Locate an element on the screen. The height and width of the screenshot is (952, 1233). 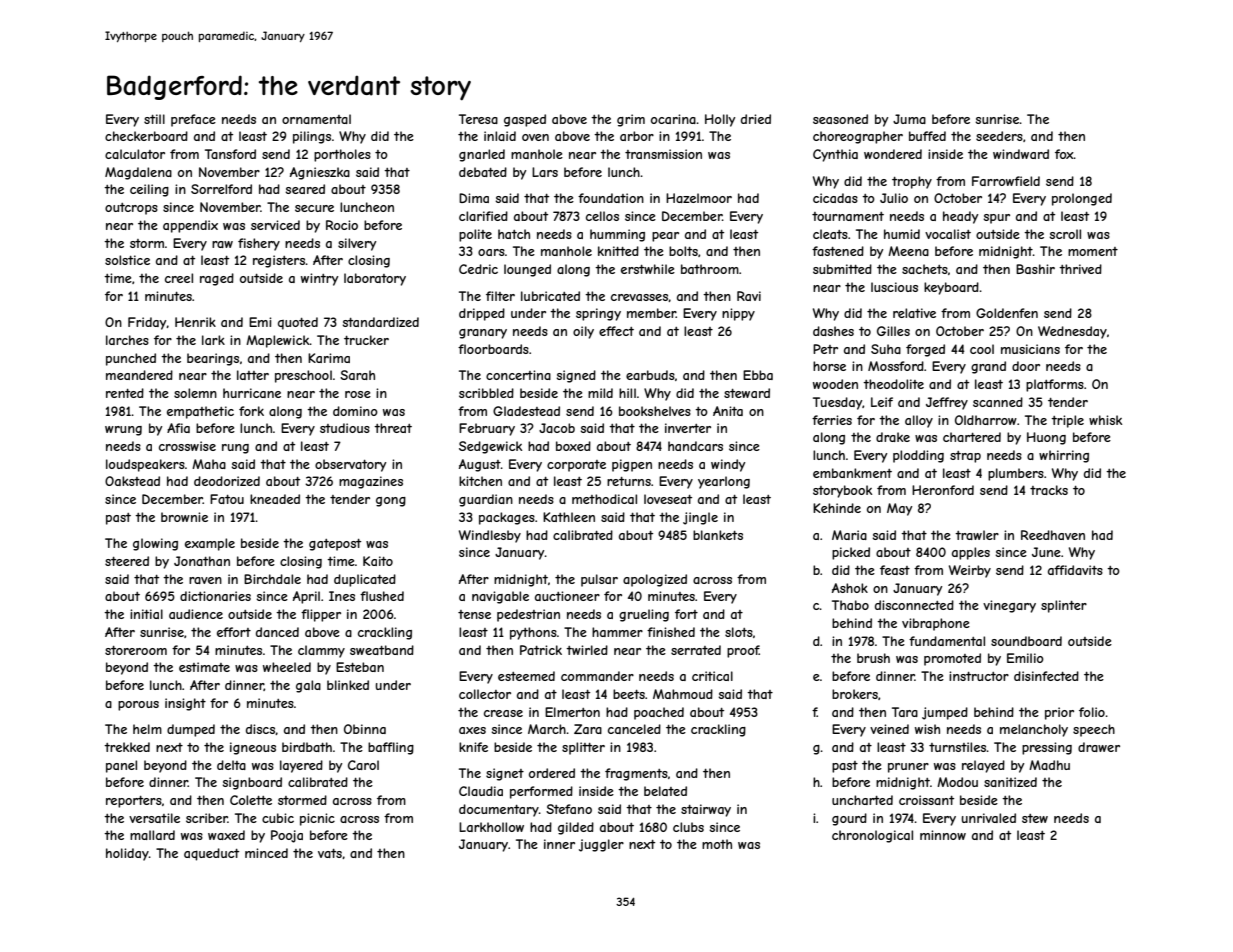
twirled is located at coordinates (587, 650).
